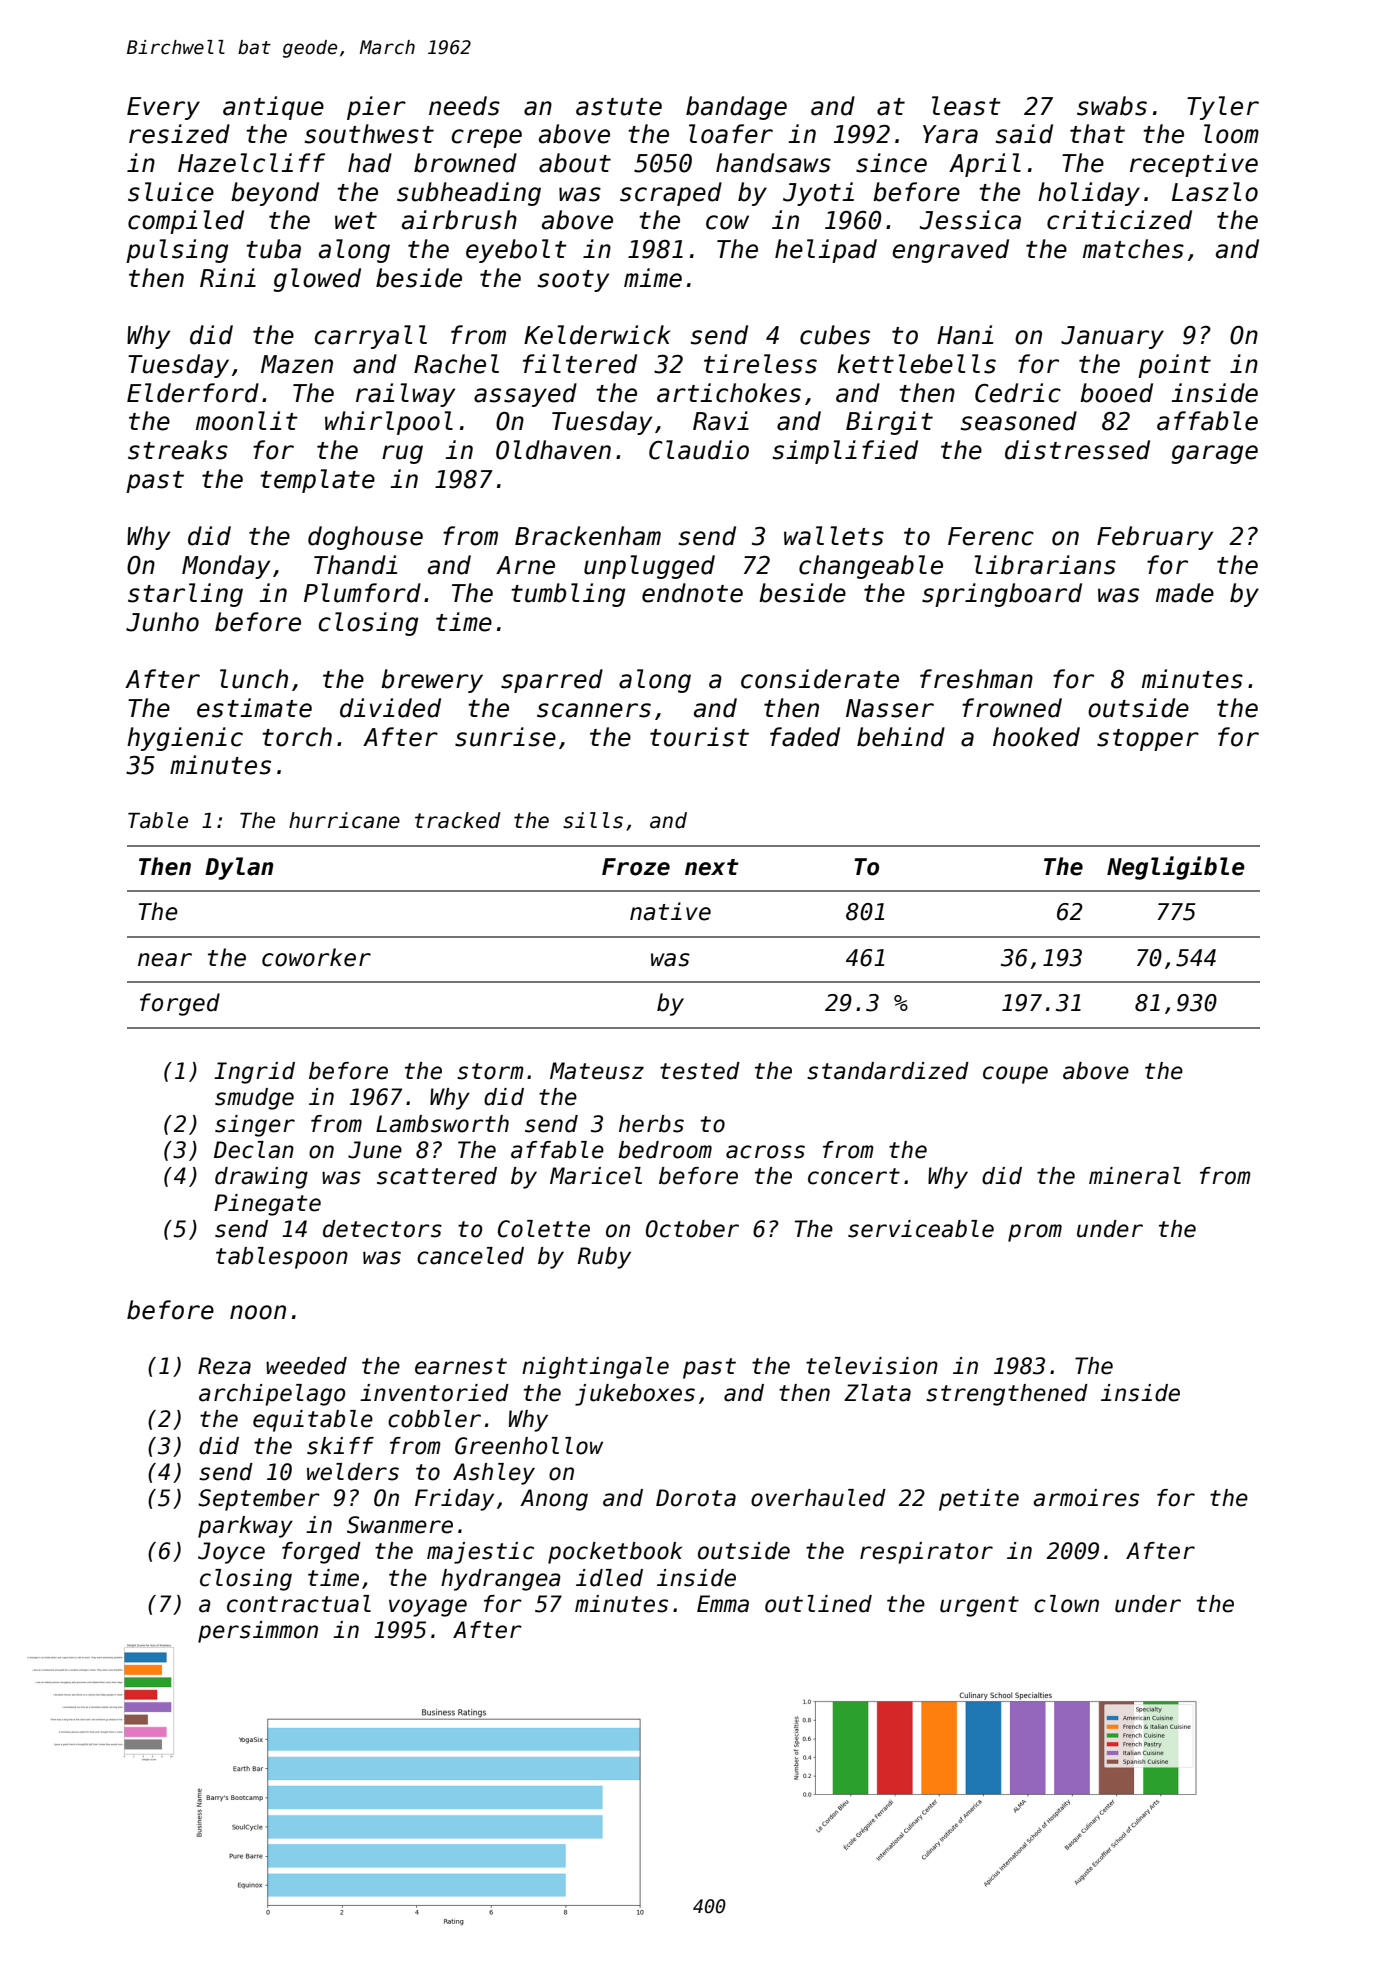 The height and width of the screenshot is (1969, 1386). What do you see at coordinates (950, 134) in the screenshot?
I see `Yara` at bounding box center [950, 134].
